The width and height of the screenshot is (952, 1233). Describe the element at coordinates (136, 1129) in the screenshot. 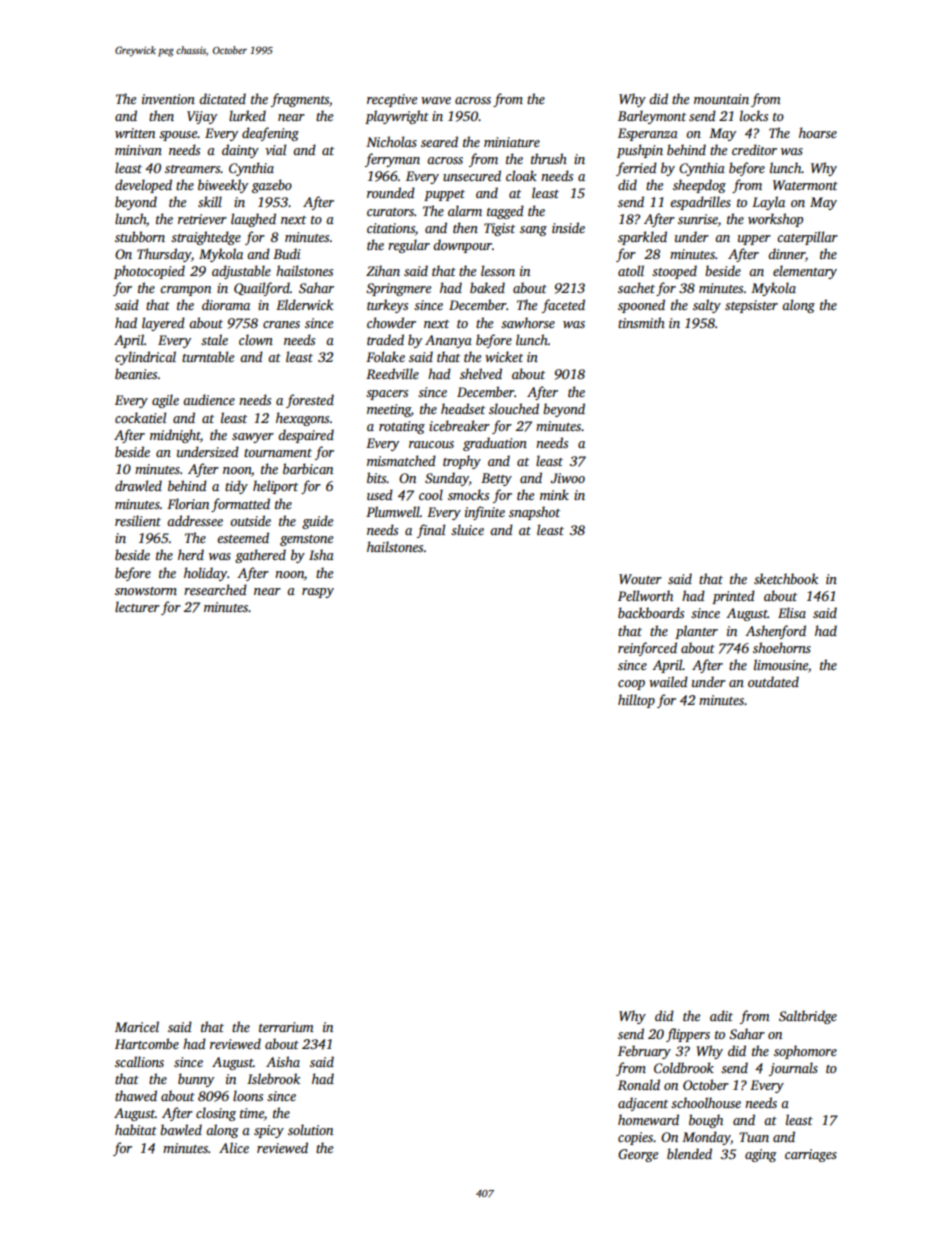

I see `habitat` at that location.
